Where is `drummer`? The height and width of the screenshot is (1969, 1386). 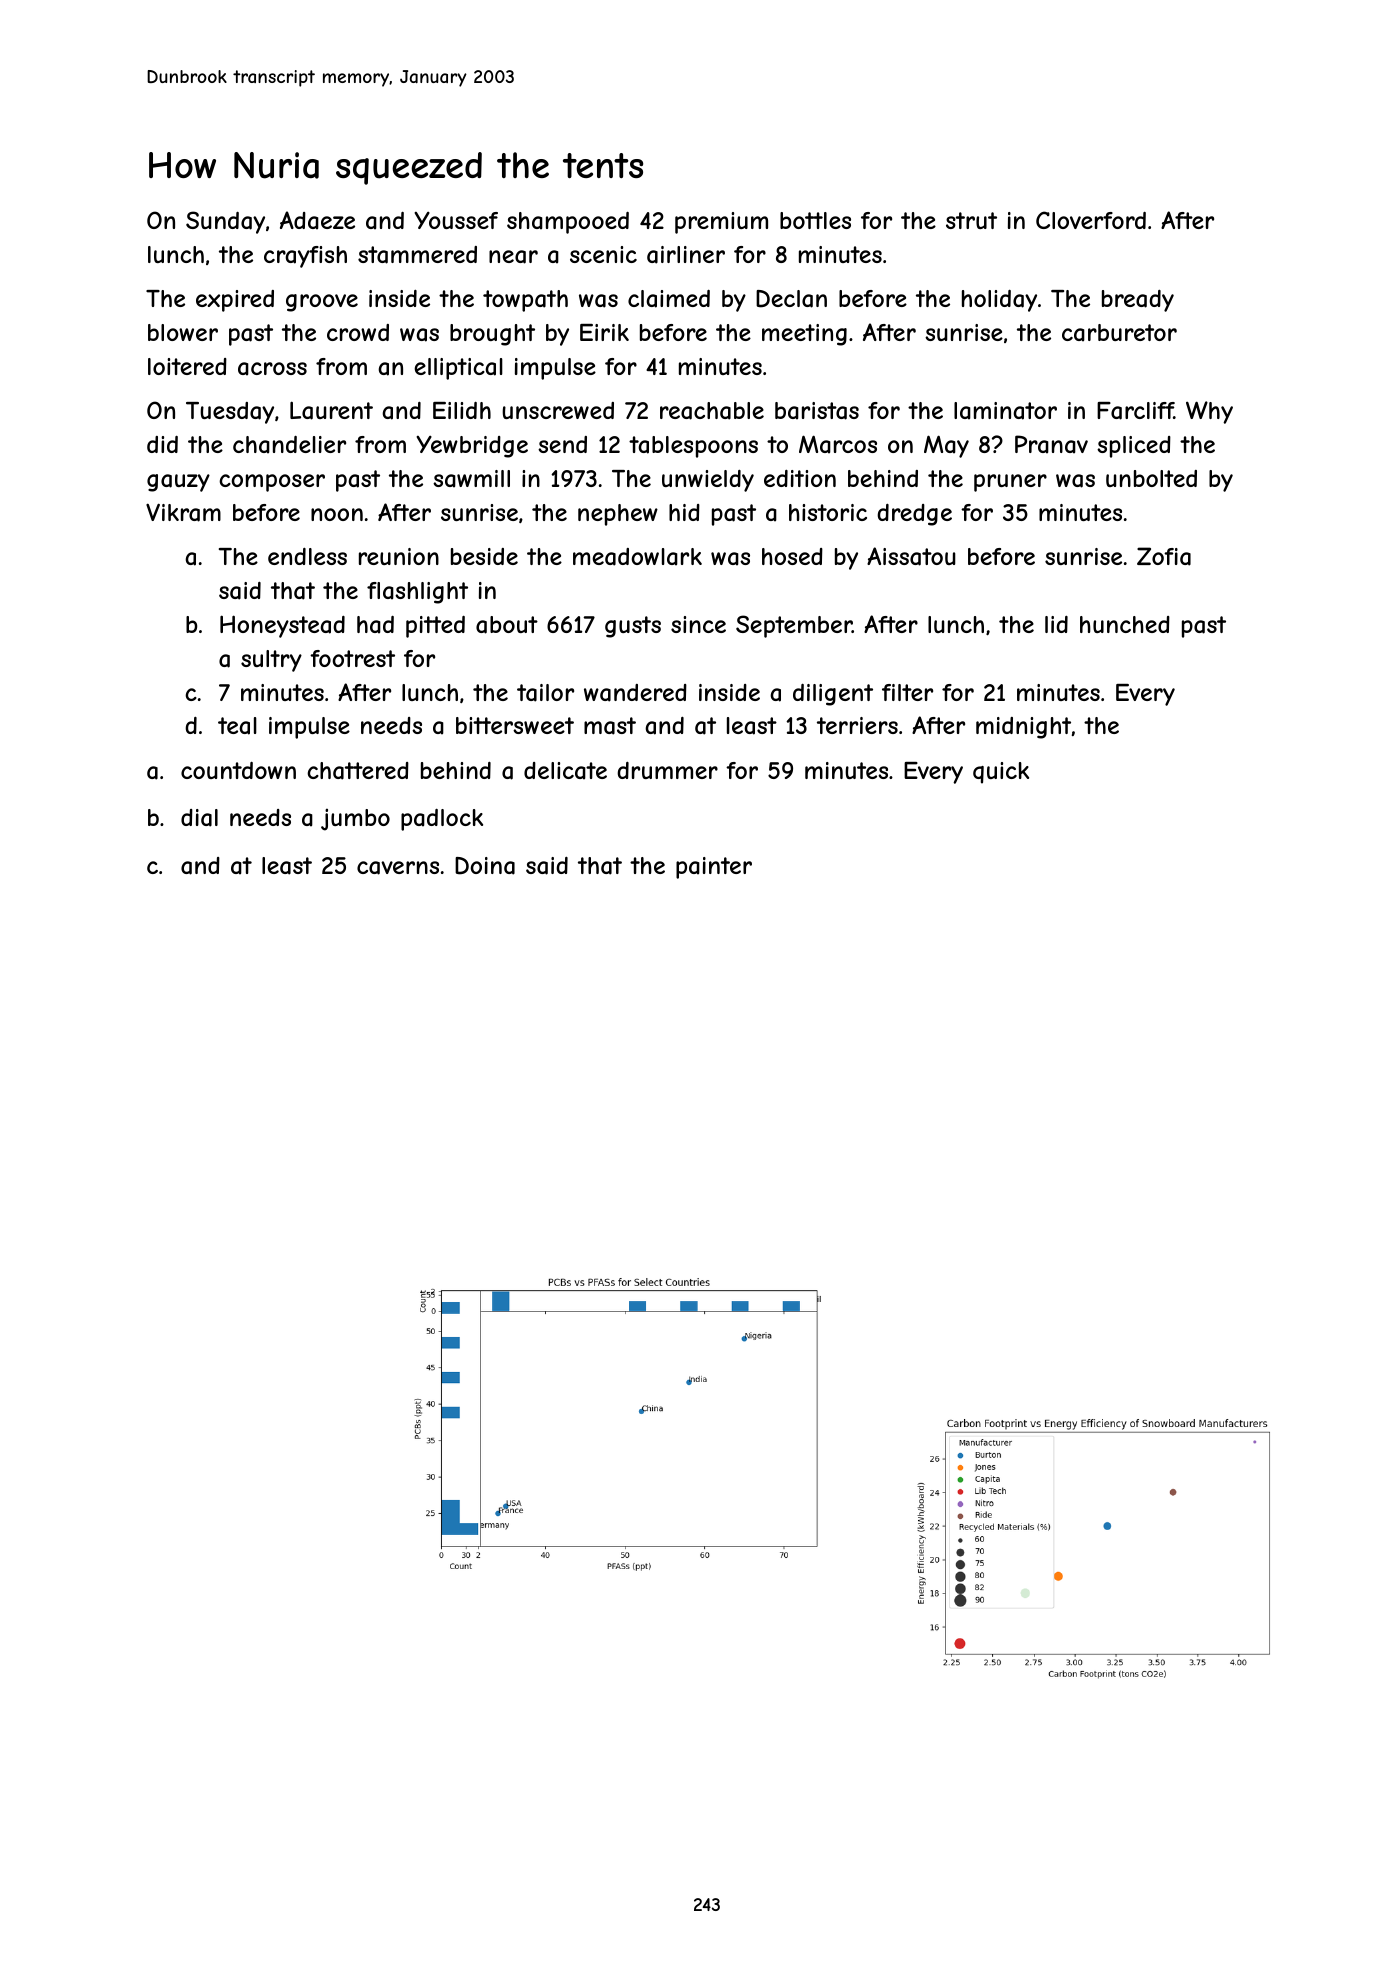
drummer is located at coordinates (667, 770).
